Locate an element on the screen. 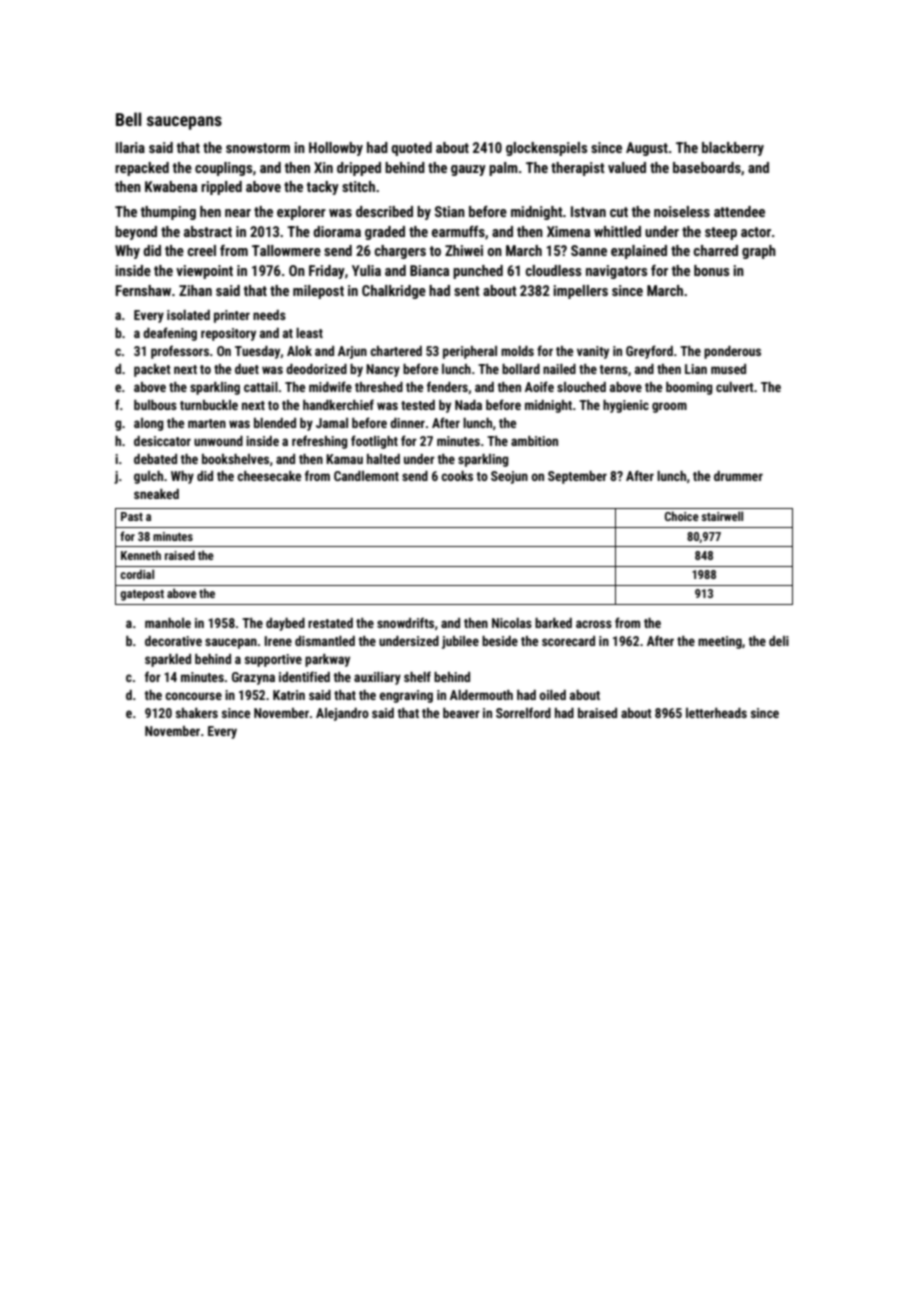  blackberry is located at coordinates (733, 149).
